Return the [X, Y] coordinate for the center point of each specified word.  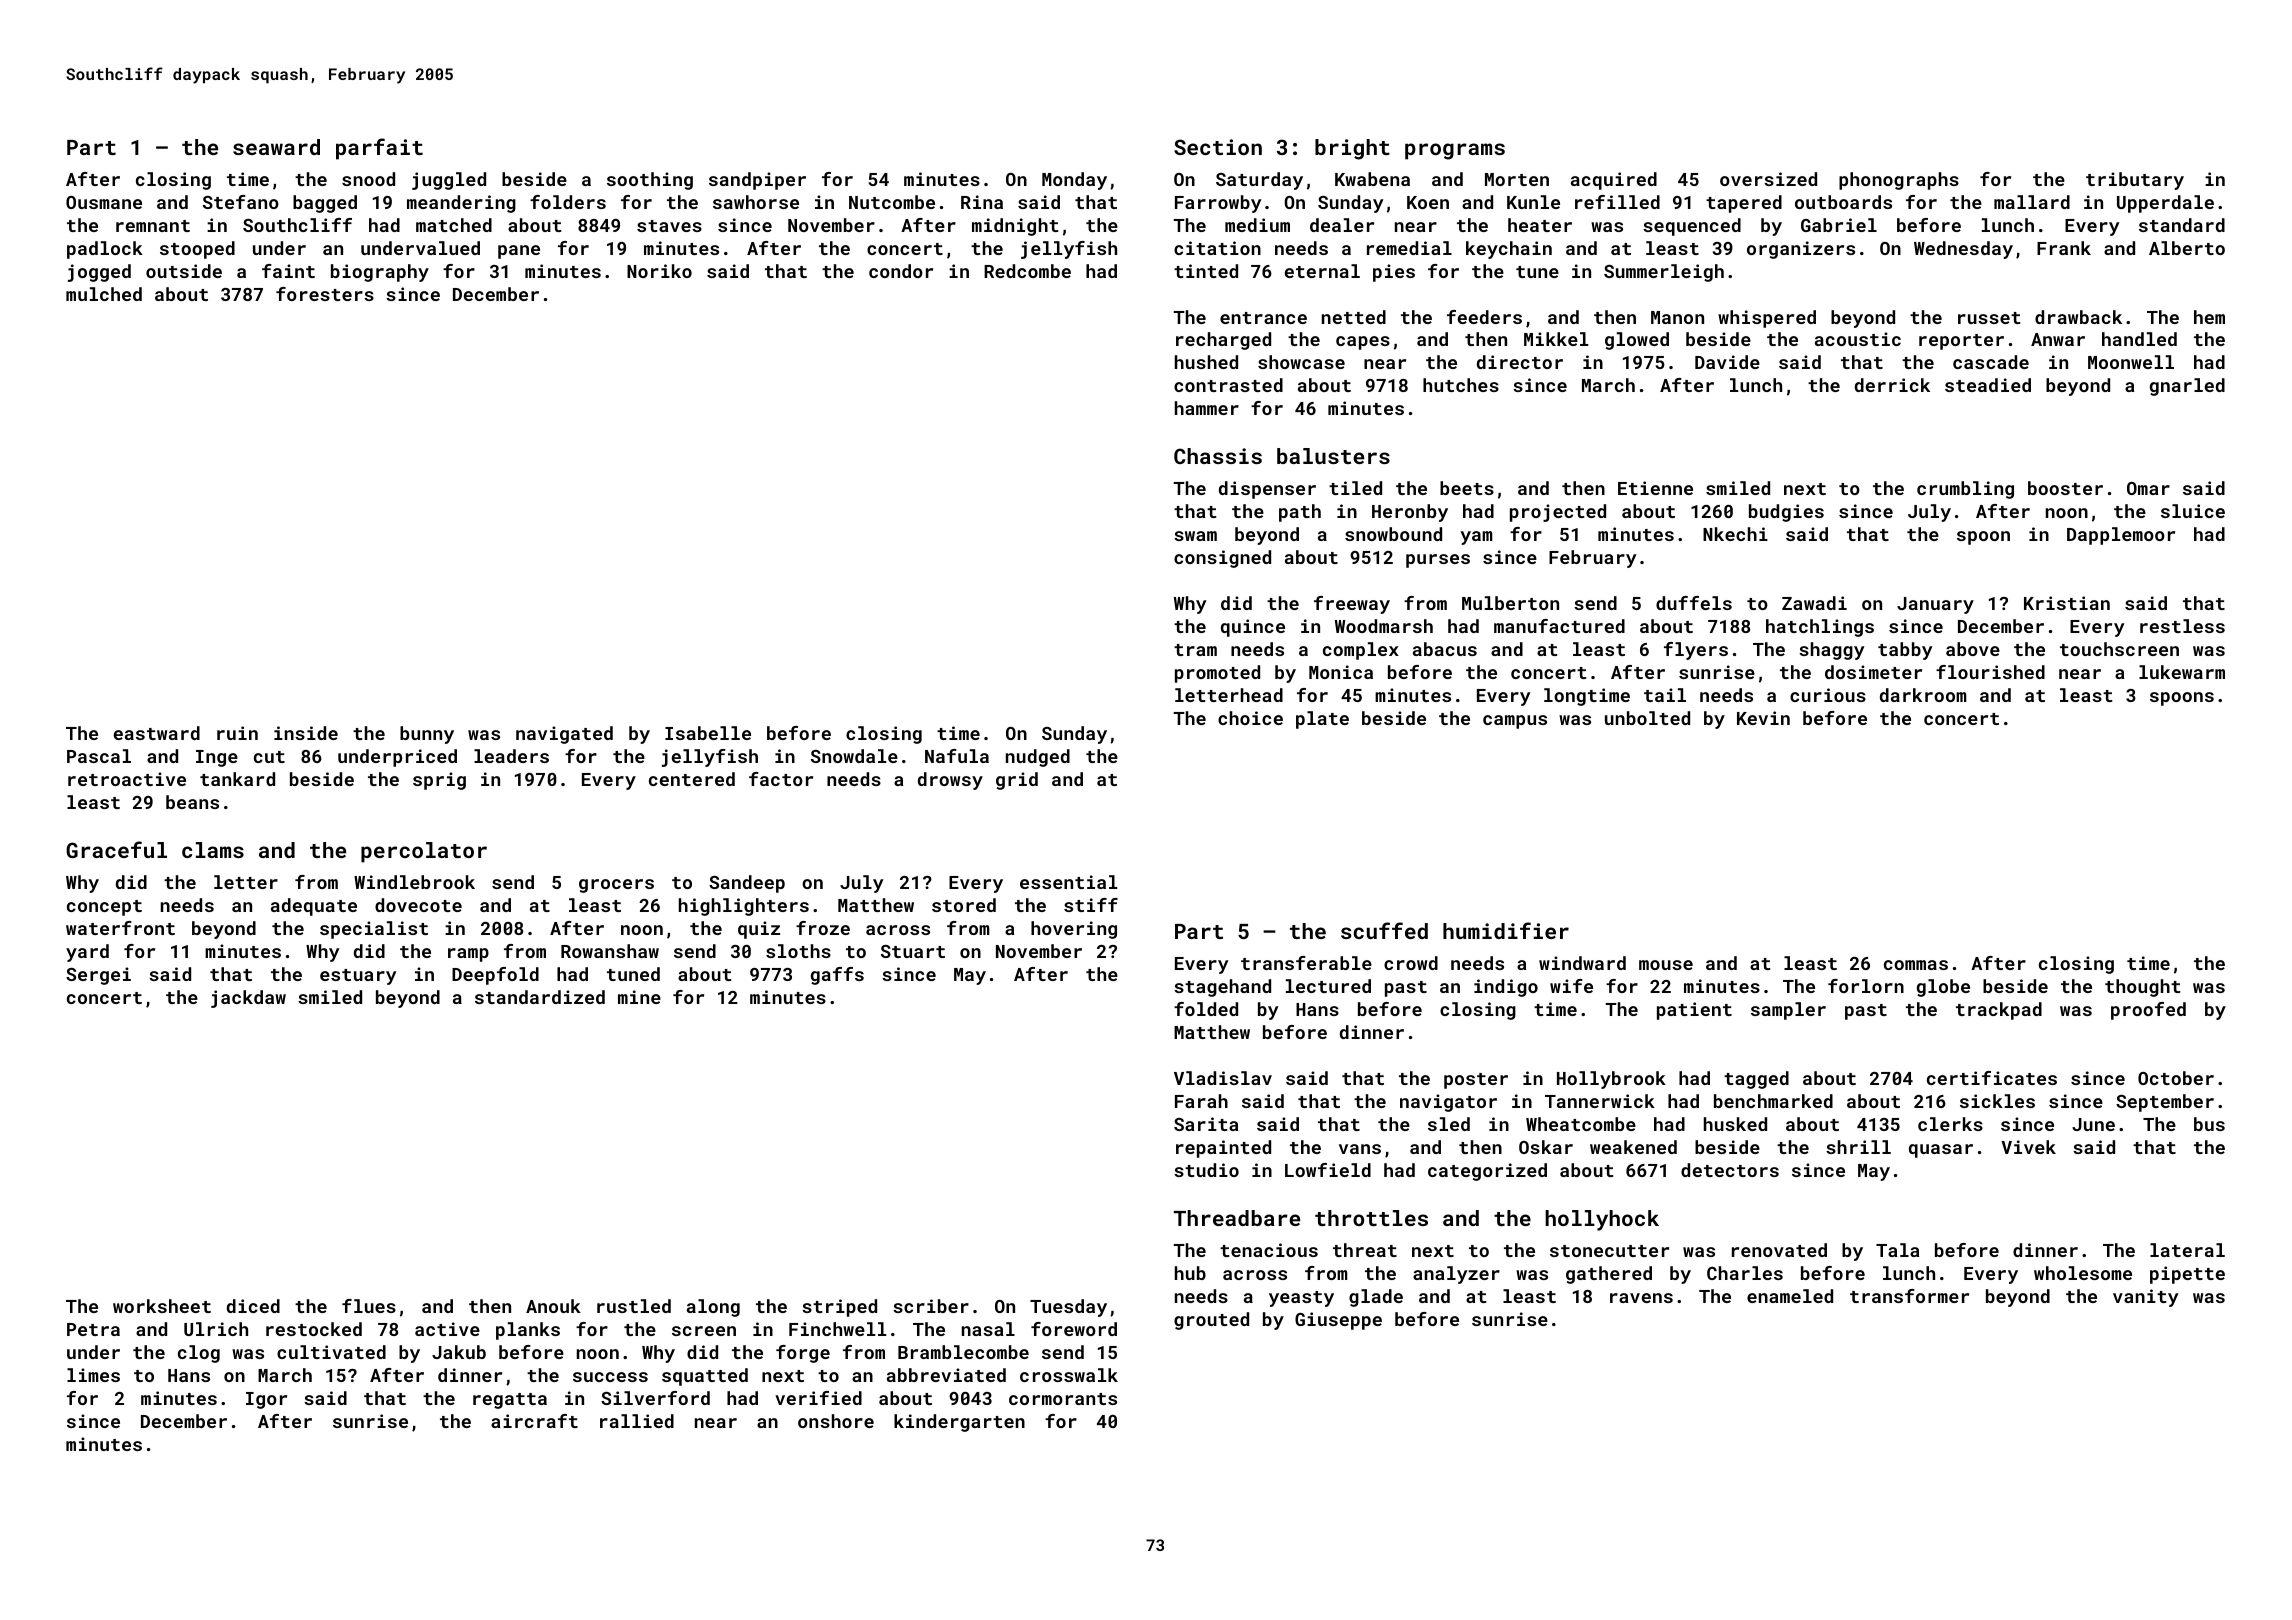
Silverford [655, 1398]
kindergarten [959, 1423]
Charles [1745, 1273]
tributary [2135, 181]
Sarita [1206, 1124]
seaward [276, 147]
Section [1218, 147]
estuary [358, 977]
